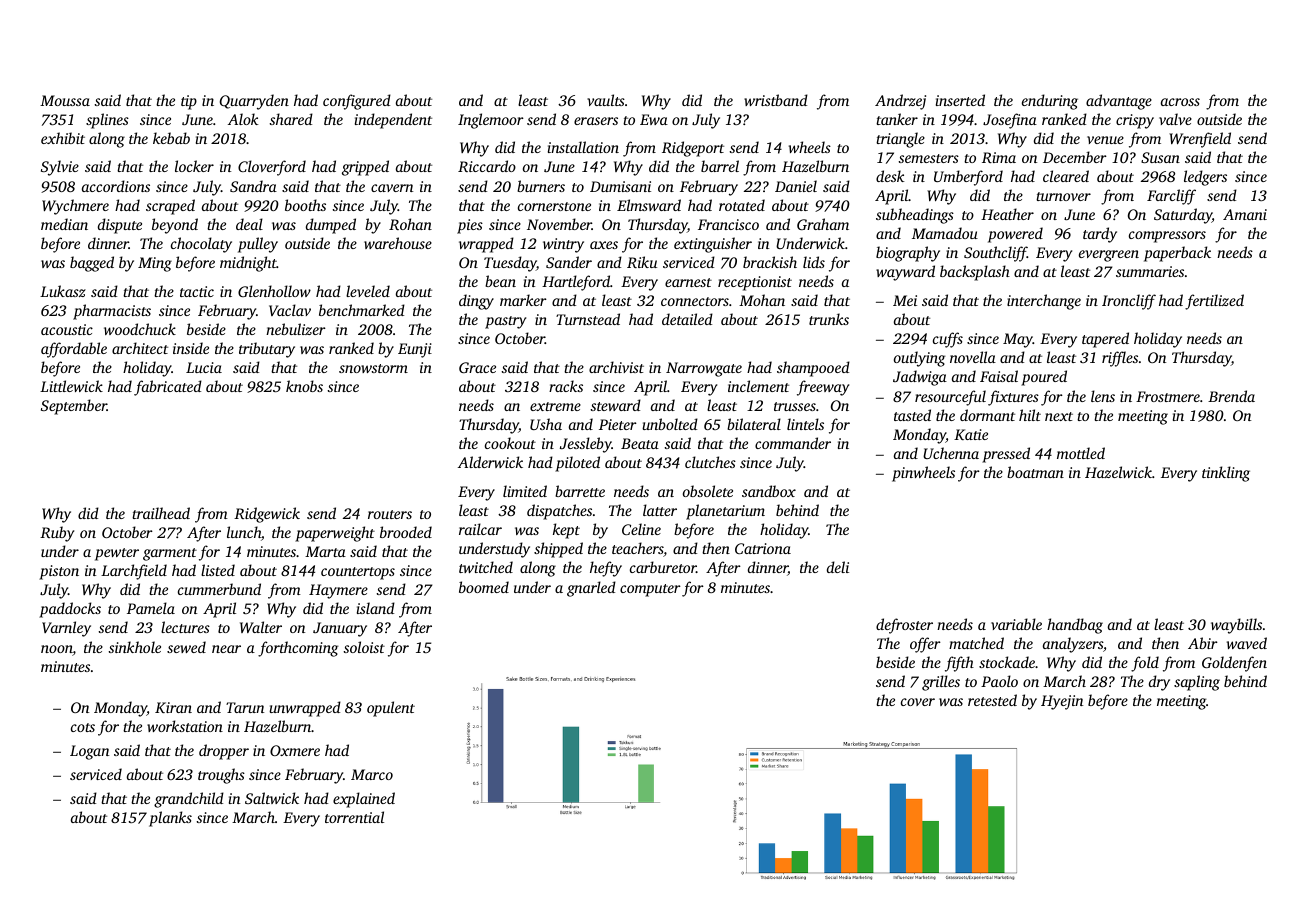 The height and width of the screenshot is (924, 1308). I want to click on Paolo, so click(999, 681).
